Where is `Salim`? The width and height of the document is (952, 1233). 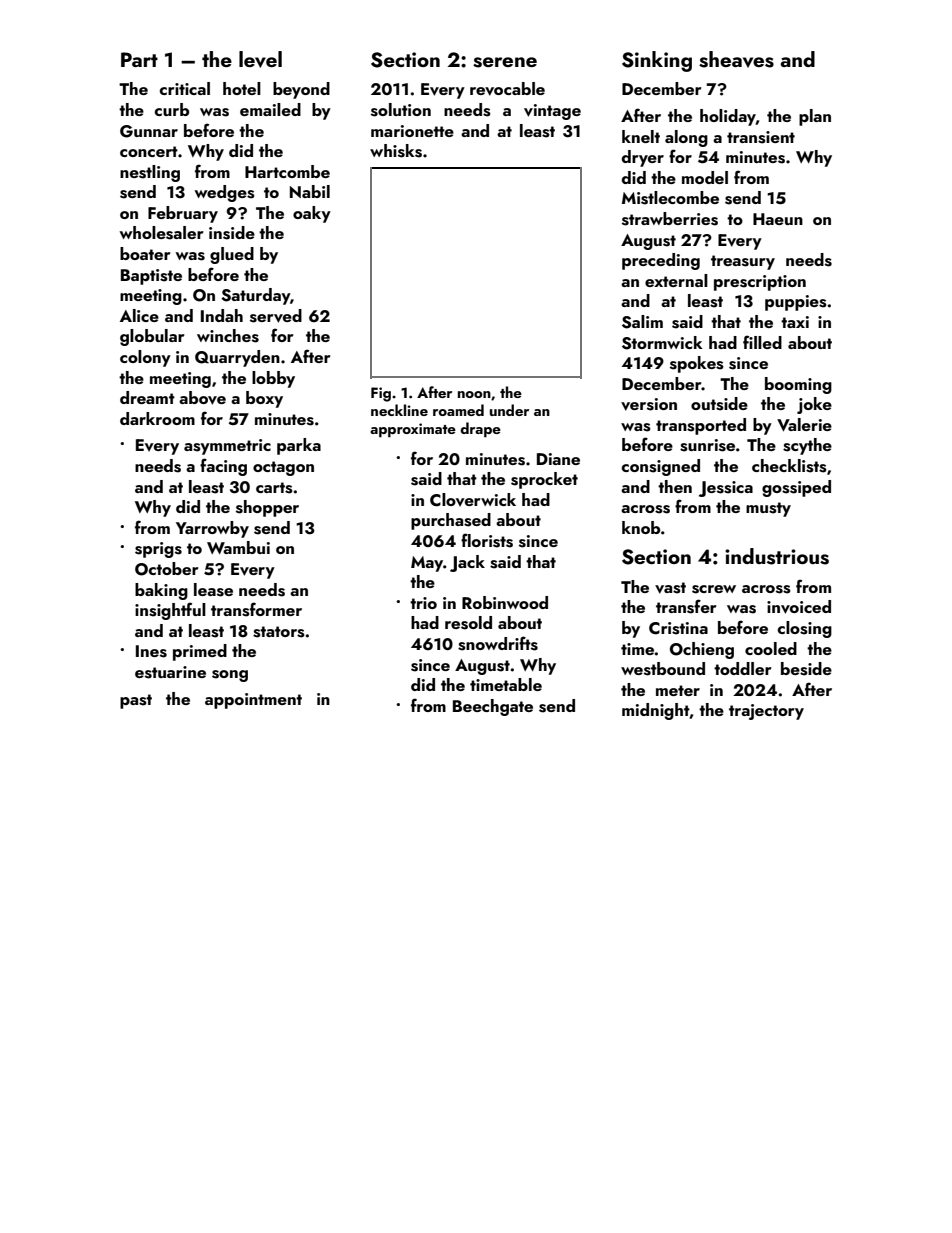 Salim is located at coordinates (642, 322).
